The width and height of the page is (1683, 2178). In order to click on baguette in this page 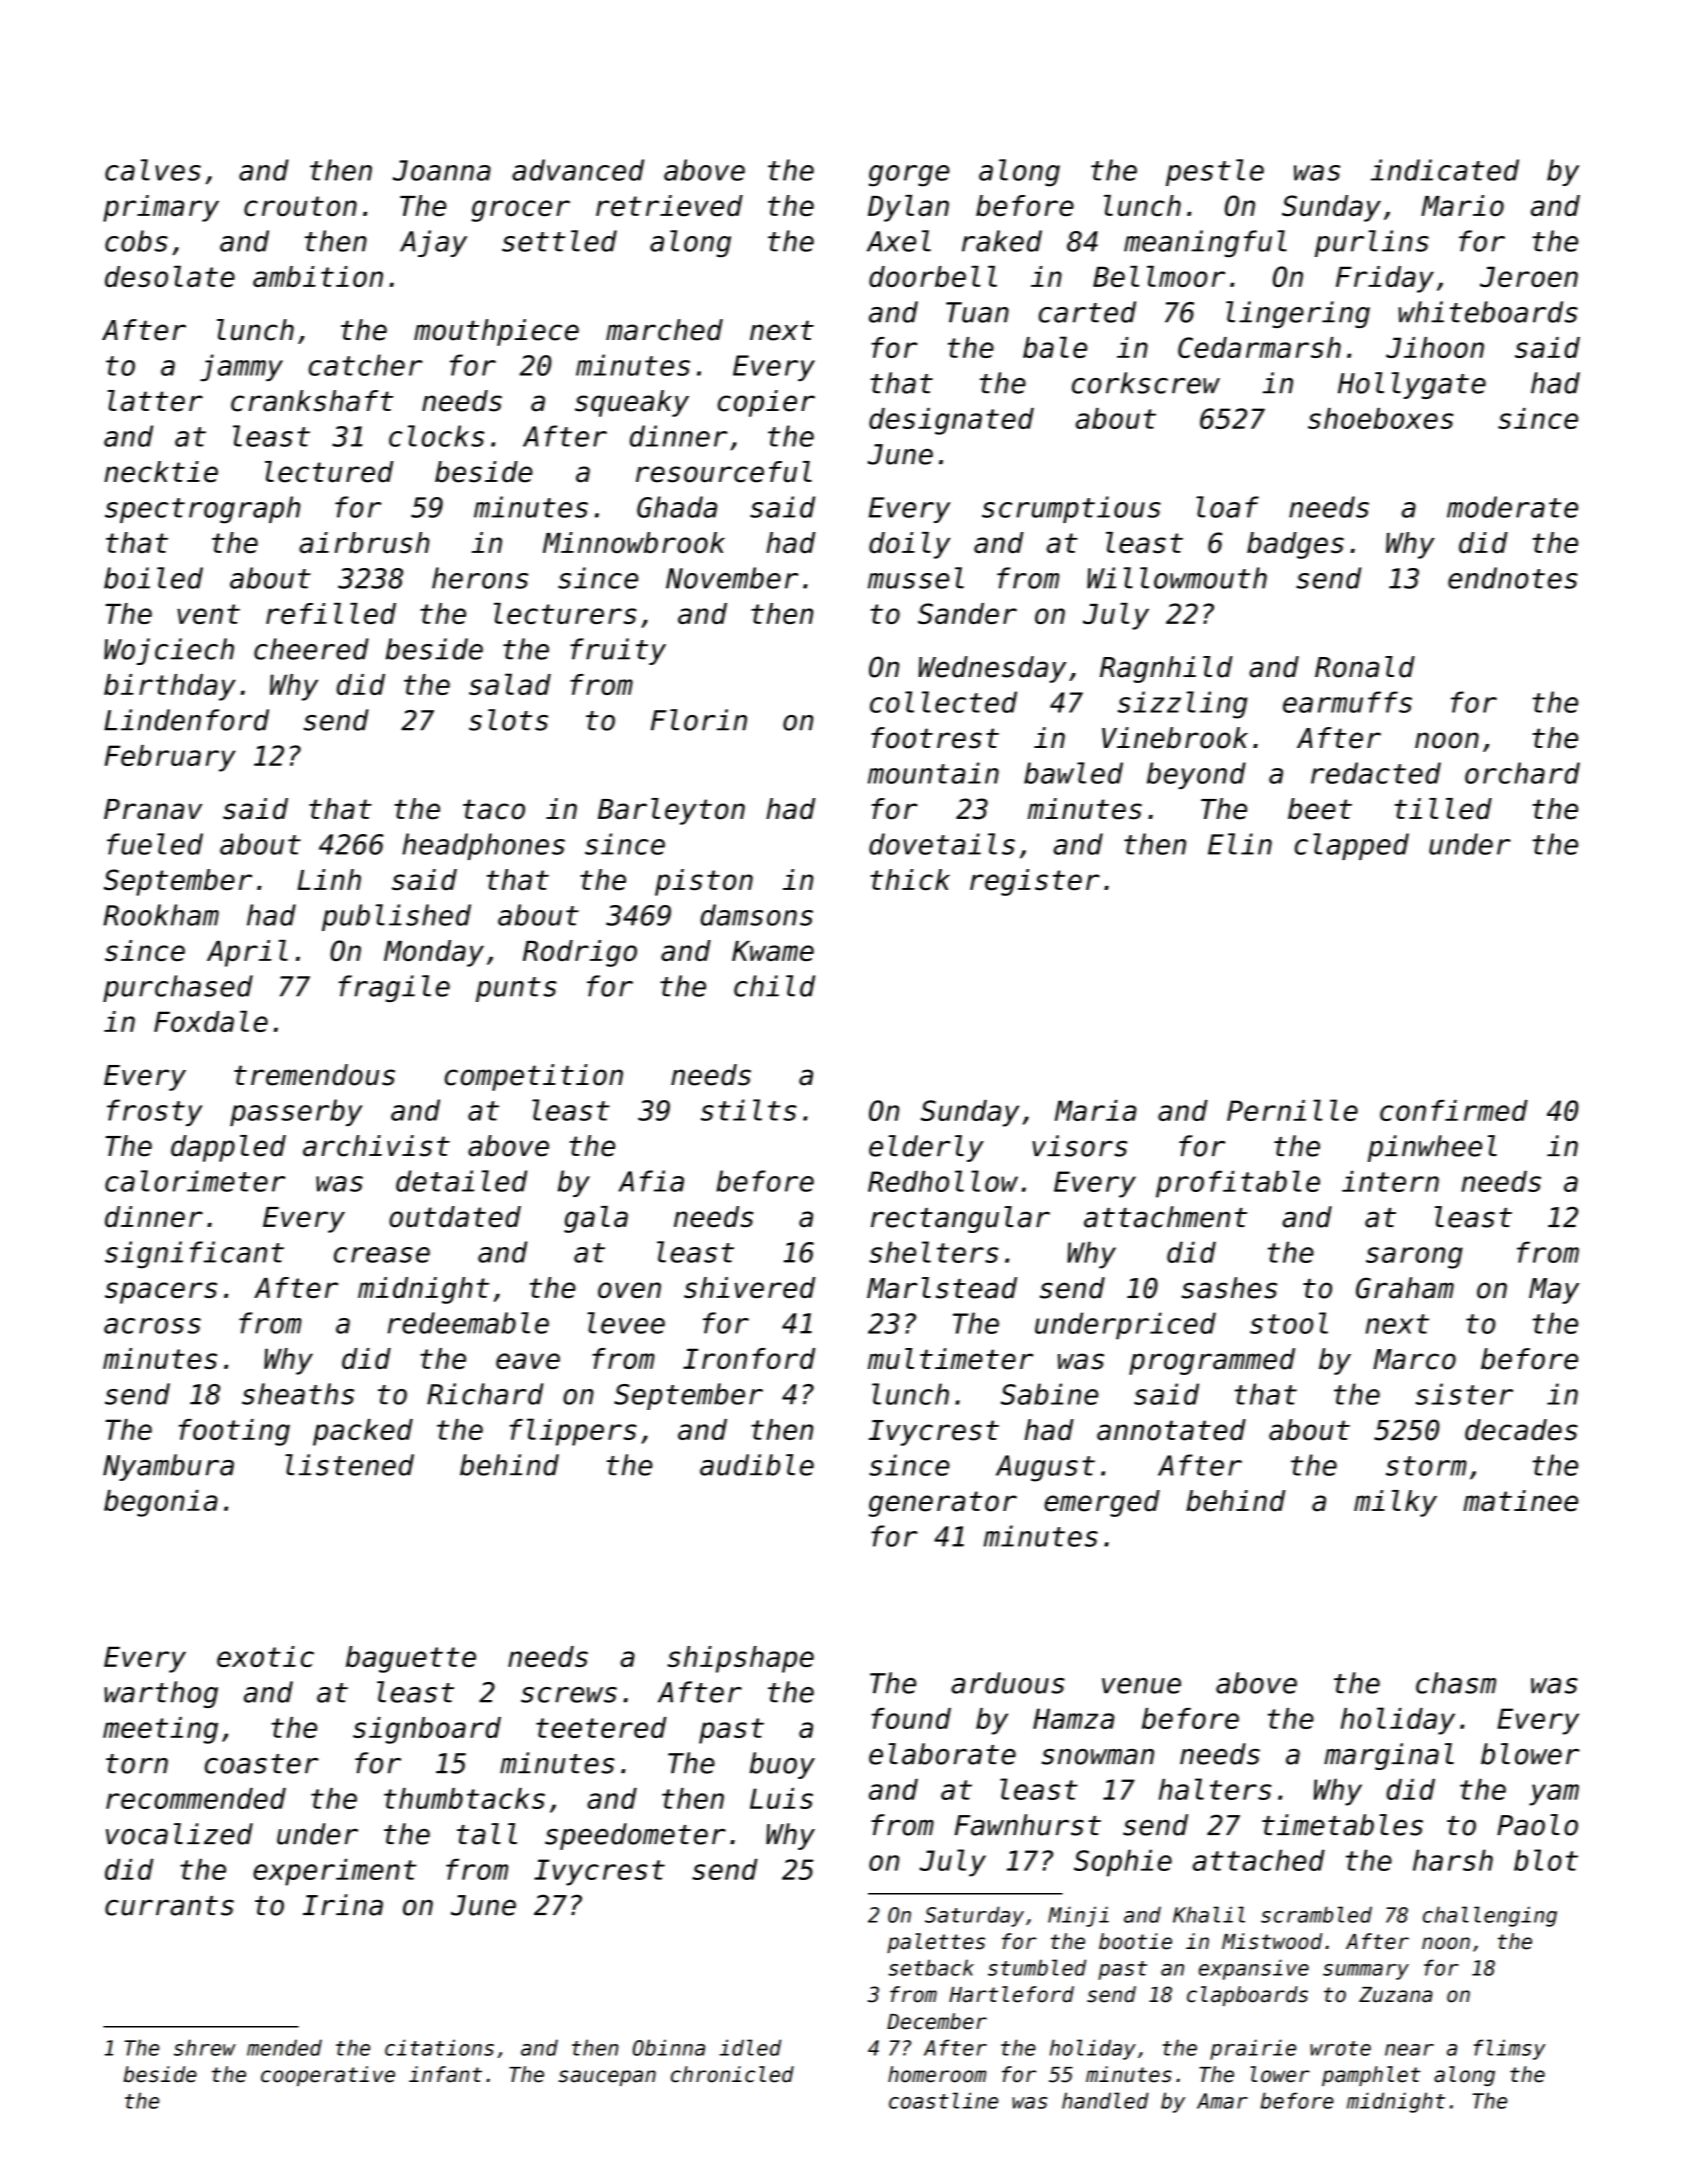, I will do `click(411, 1659)`.
